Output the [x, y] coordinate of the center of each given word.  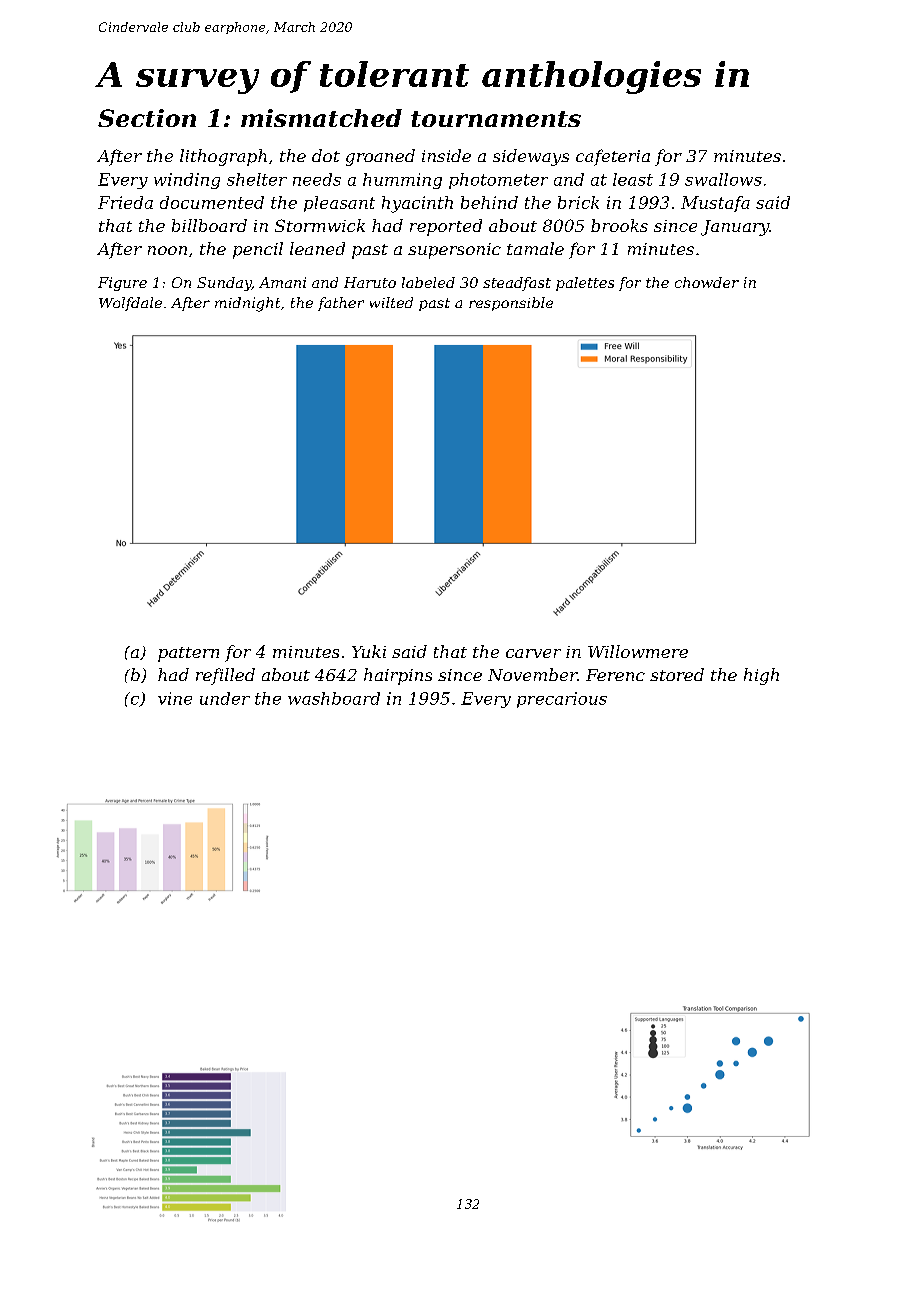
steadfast [517, 284]
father [341, 304]
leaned [317, 248]
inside [446, 155]
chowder [707, 282]
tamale [535, 248]
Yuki [369, 651]
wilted [391, 302]
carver [533, 653]
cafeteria [613, 157]
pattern [188, 654]
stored [677, 674]
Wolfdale [130, 304]
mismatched [321, 118]
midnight [247, 304]
